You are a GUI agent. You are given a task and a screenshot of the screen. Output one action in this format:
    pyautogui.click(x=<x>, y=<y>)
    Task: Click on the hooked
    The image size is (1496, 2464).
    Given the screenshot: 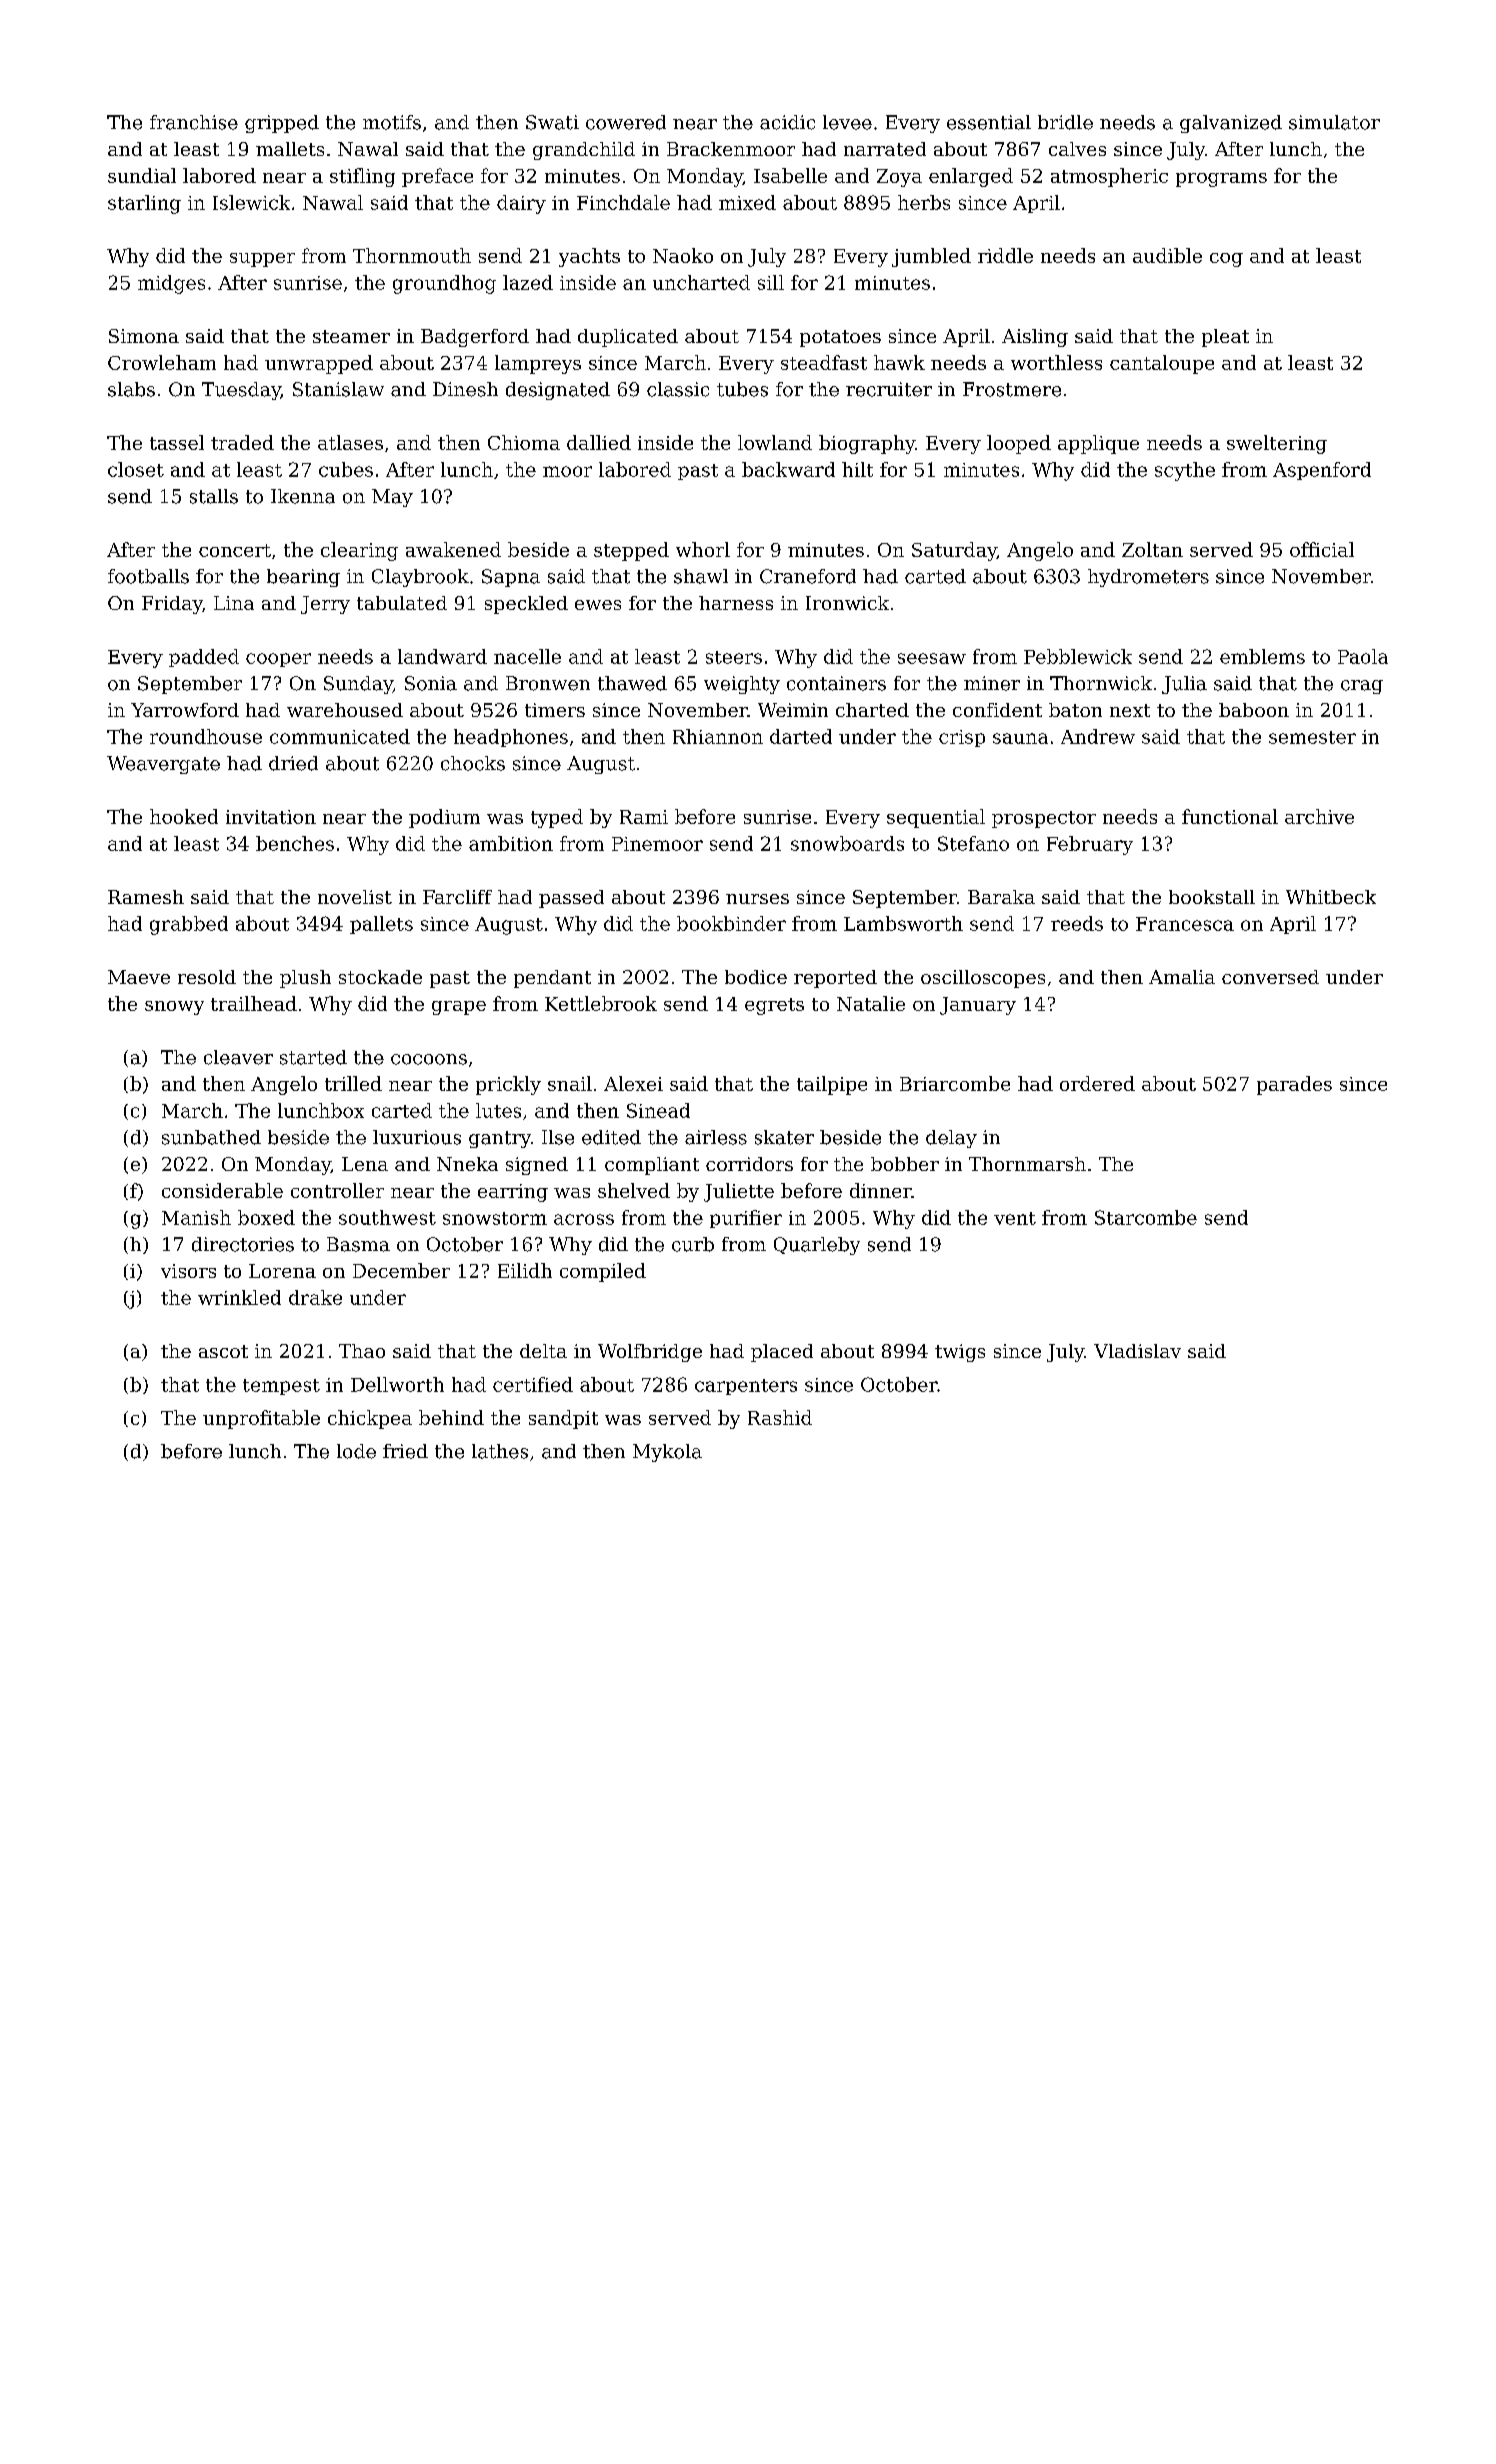 What is the action you would take?
    pyautogui.click(x=184, y=816)
